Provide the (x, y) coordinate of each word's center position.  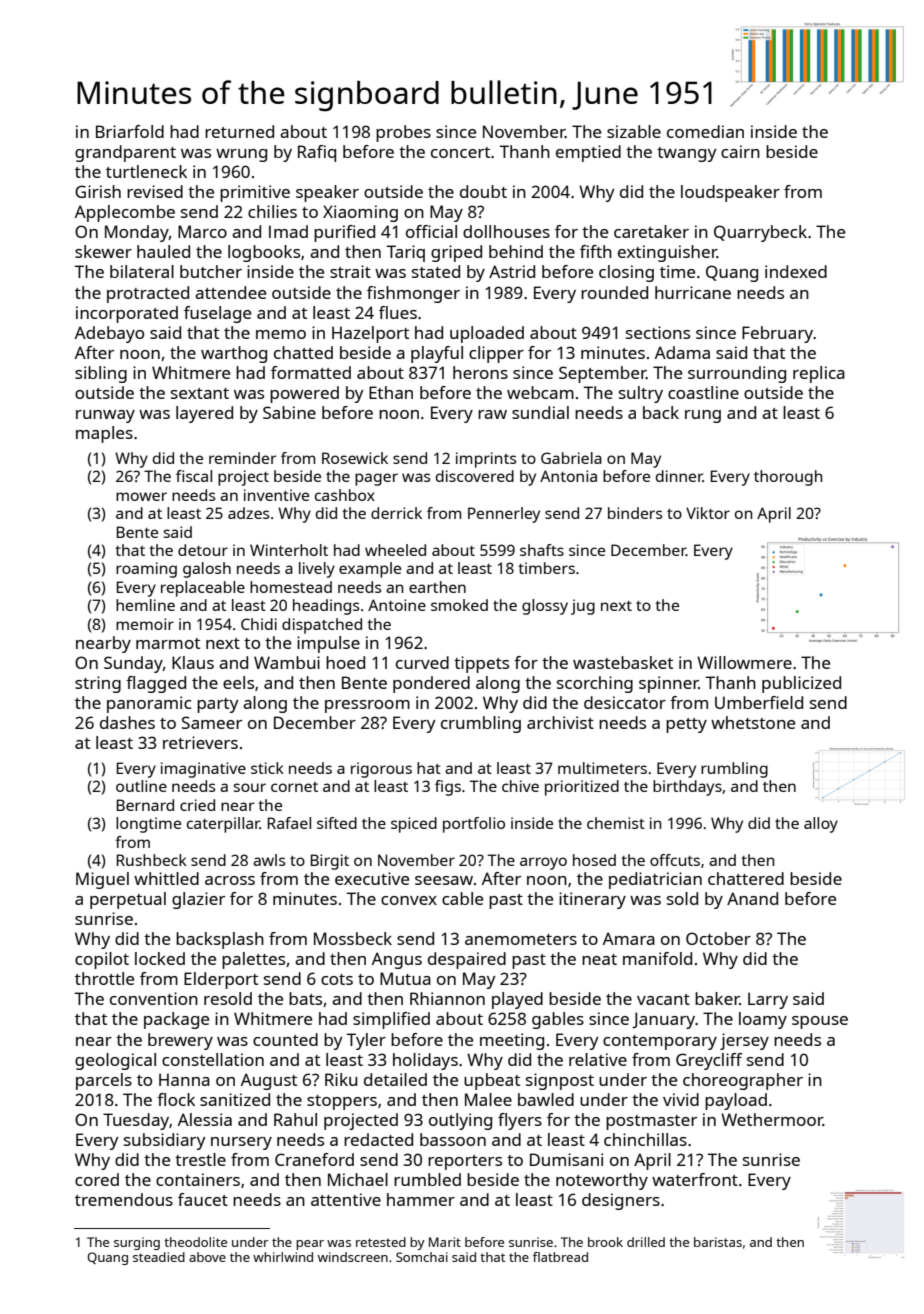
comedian (705, 131)
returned (239, 131)
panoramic (149, 704)
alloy (821, 825)
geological (115, 1061)
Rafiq (317, 153)
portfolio (474, 825)
